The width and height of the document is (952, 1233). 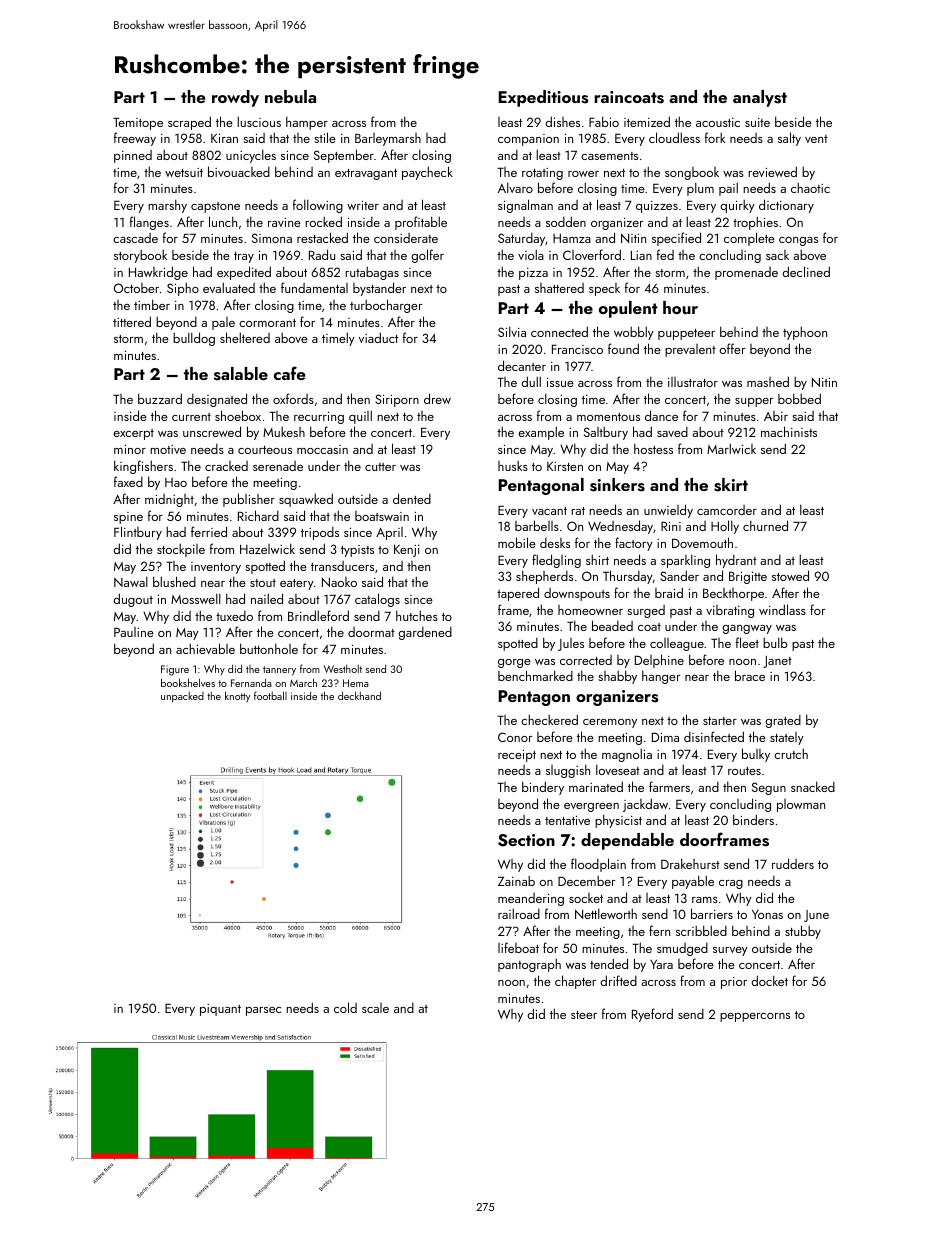 What do you see at coordinates (543, 98) in the document?
I see `Expeditious` at bounding box center [543, 98].
